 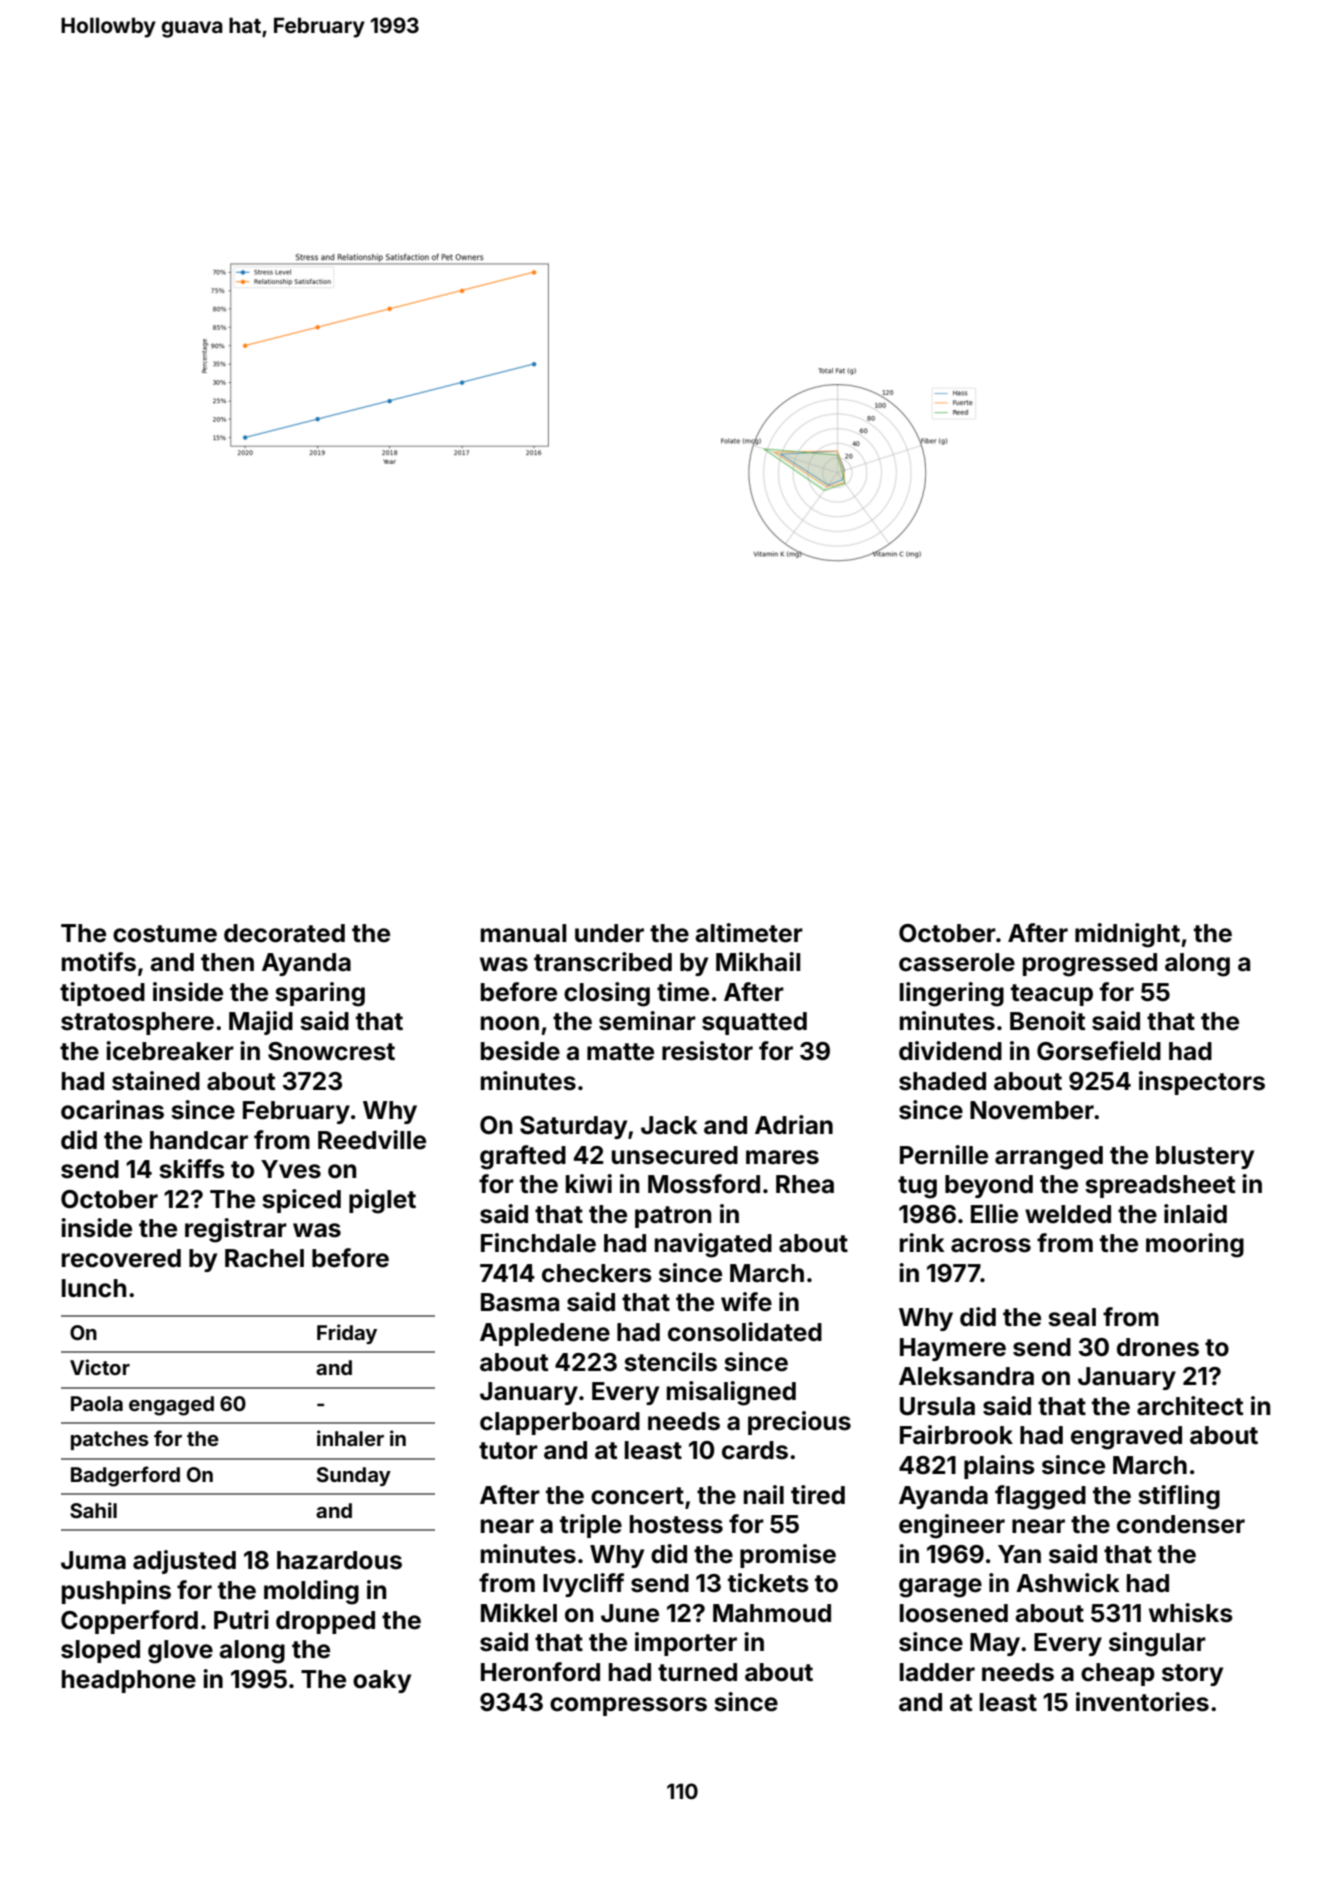 I want to click on decorated, so click(x=284, y=933).
